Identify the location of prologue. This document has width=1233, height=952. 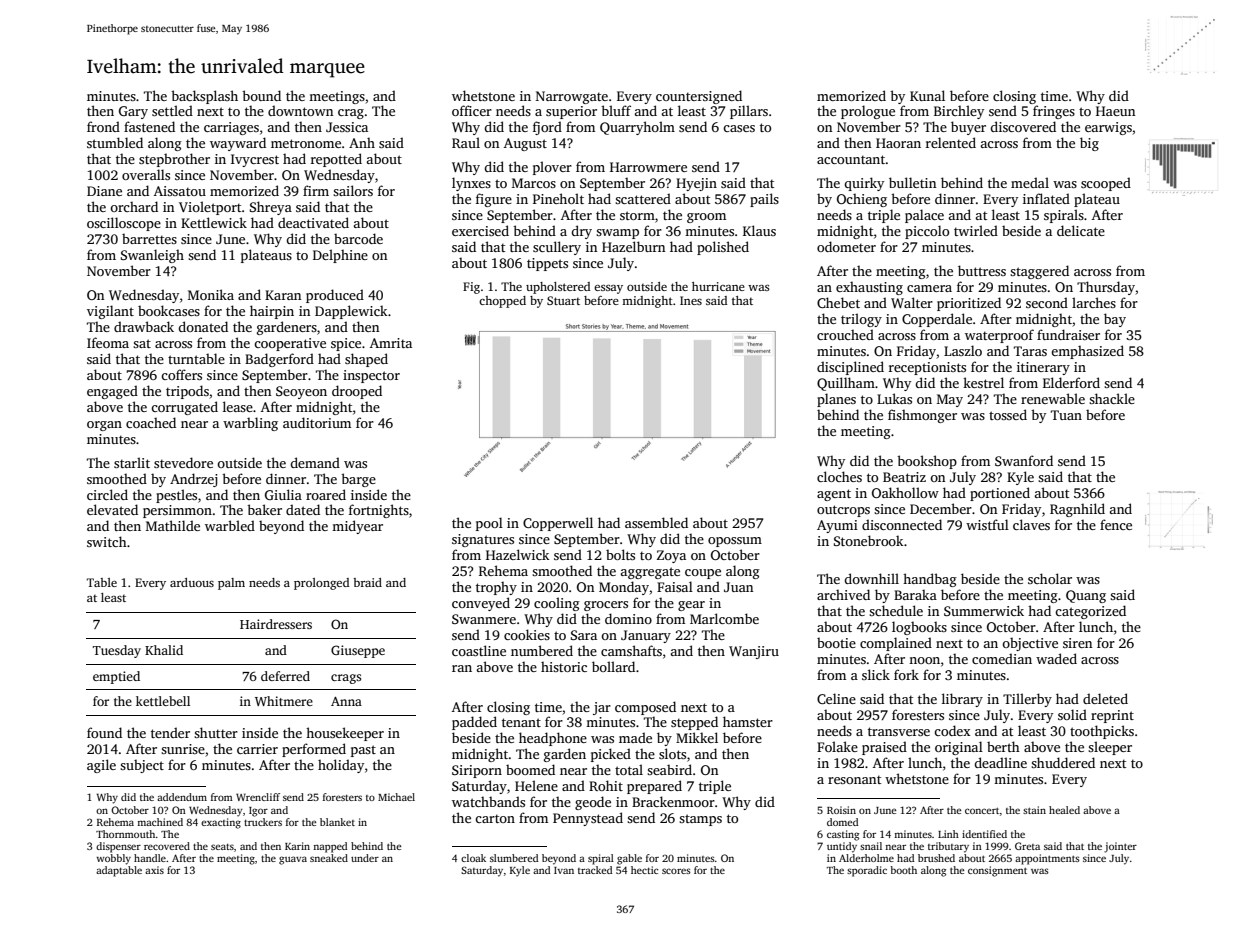
(868, 112).
